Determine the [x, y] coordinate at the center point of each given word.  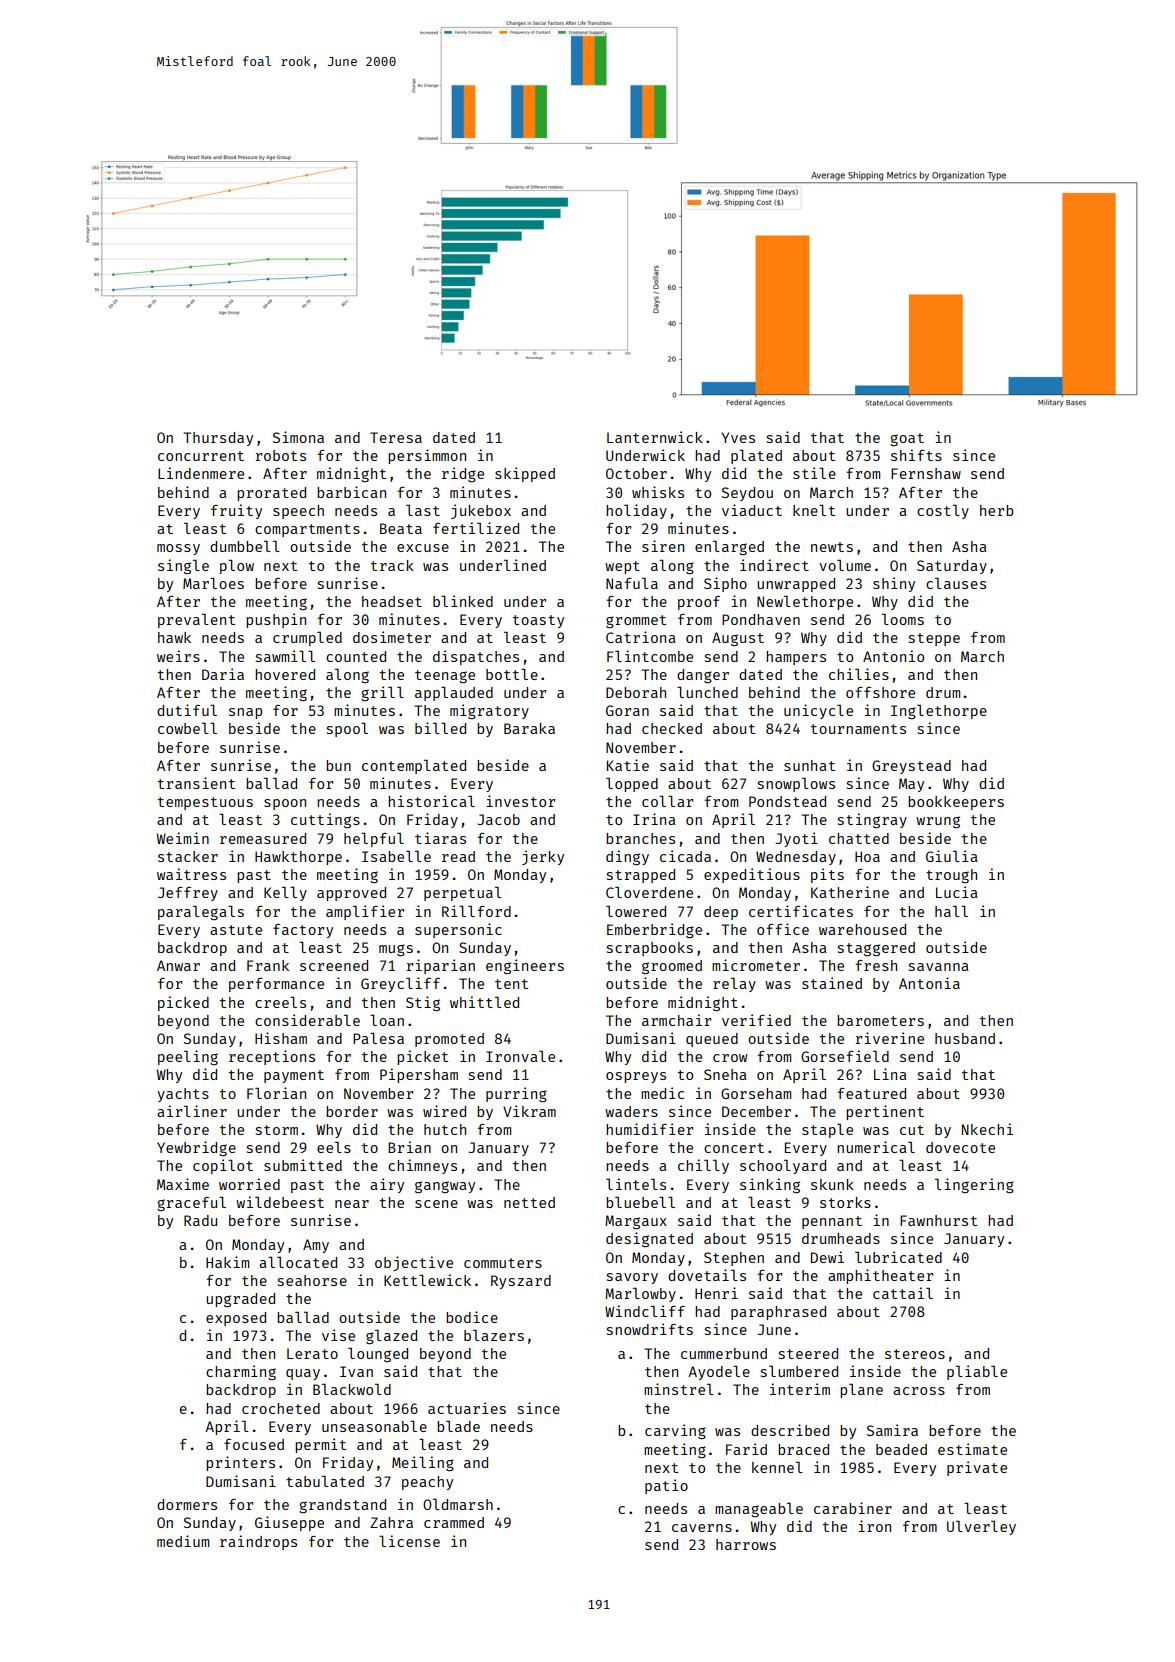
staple [827, 1130]
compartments [307, 530]
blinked [463, 601]
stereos [915, 1354]
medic [662, 1093]
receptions [272, 1057]
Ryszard [521, 1282]
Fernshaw [926, 473]
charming [241, 1372]
